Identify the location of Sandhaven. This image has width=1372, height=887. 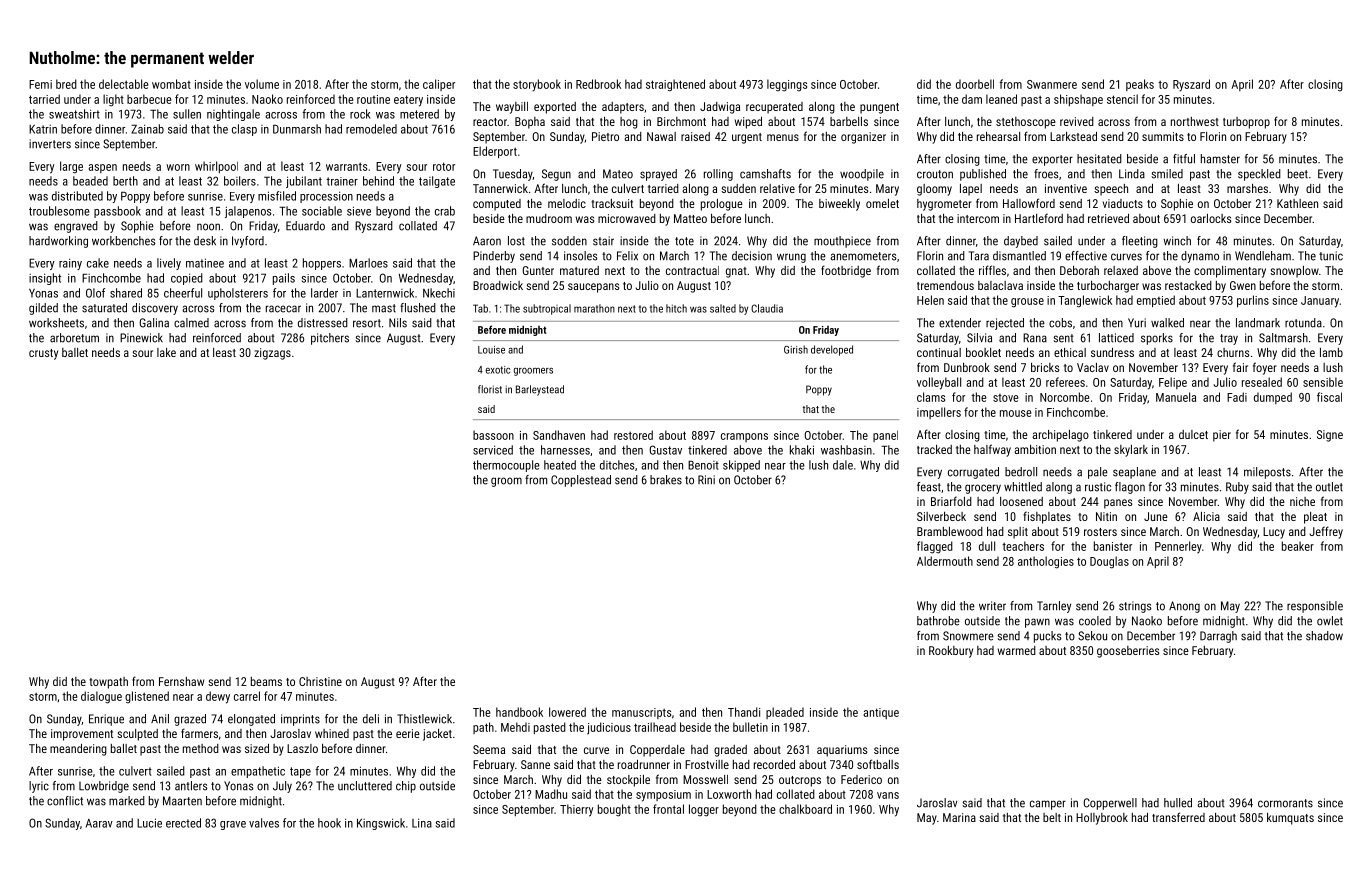
(559, 435).
